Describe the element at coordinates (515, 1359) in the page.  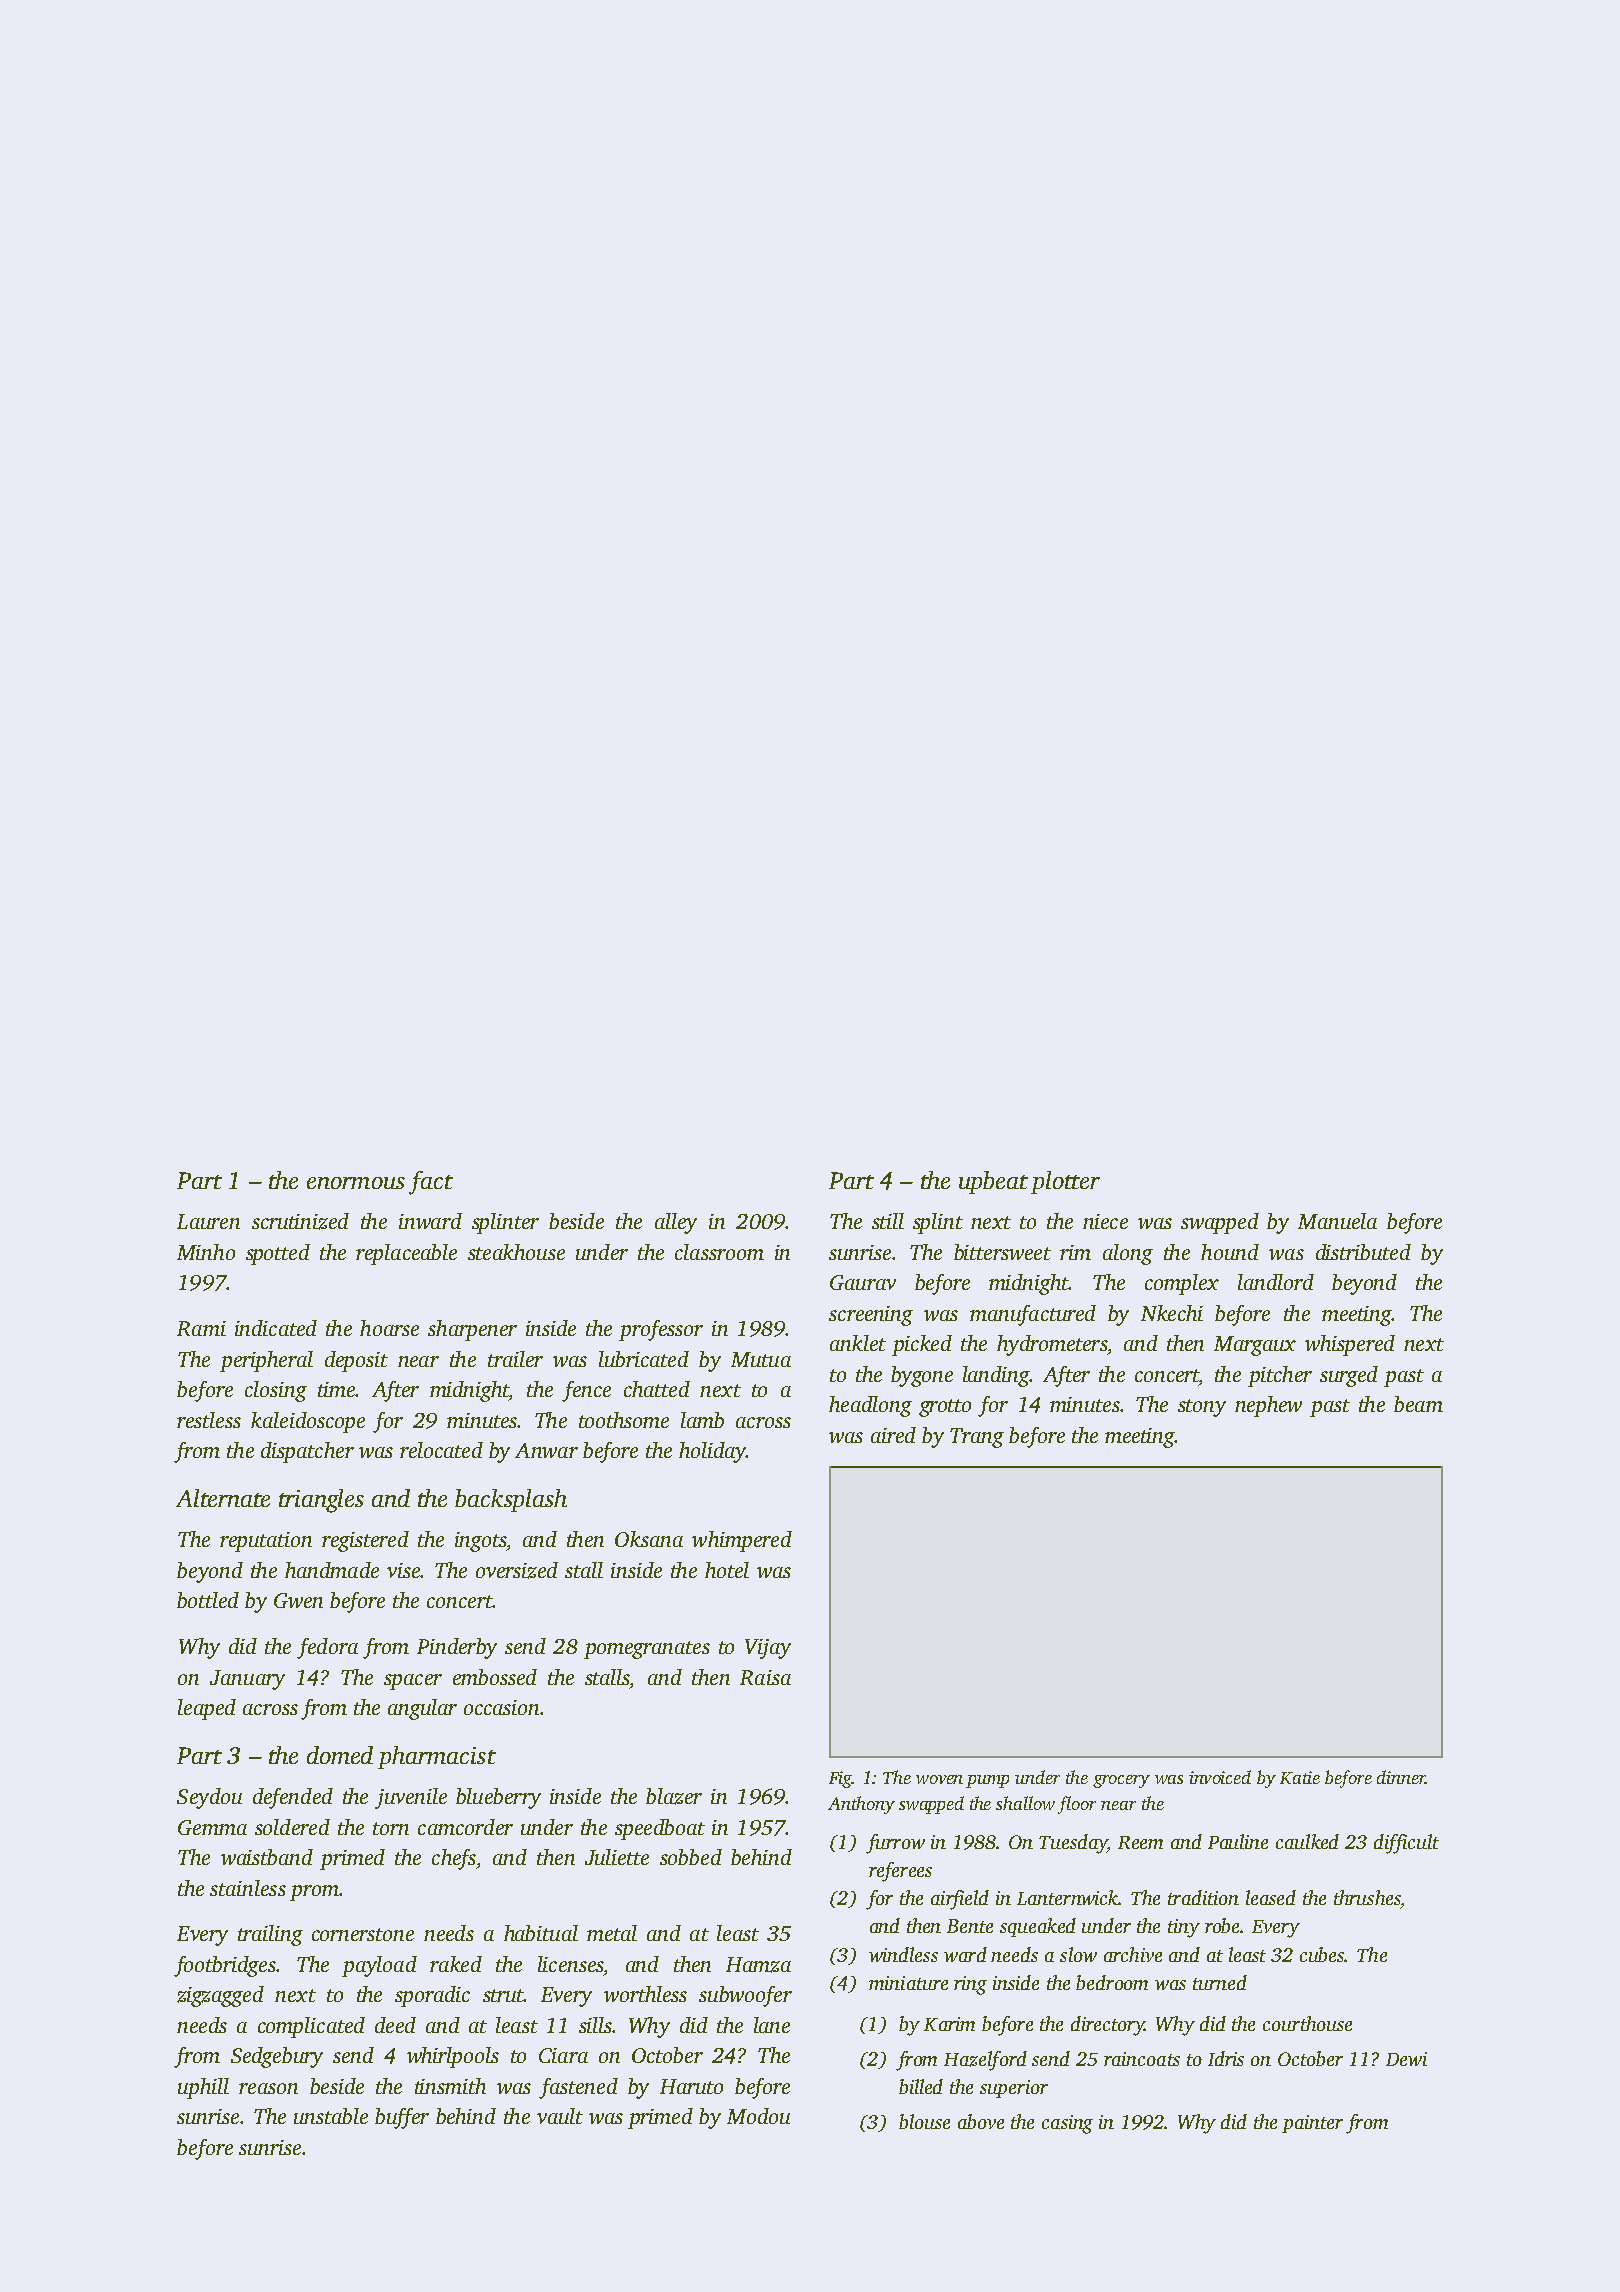
I see `trailer` at that location.
